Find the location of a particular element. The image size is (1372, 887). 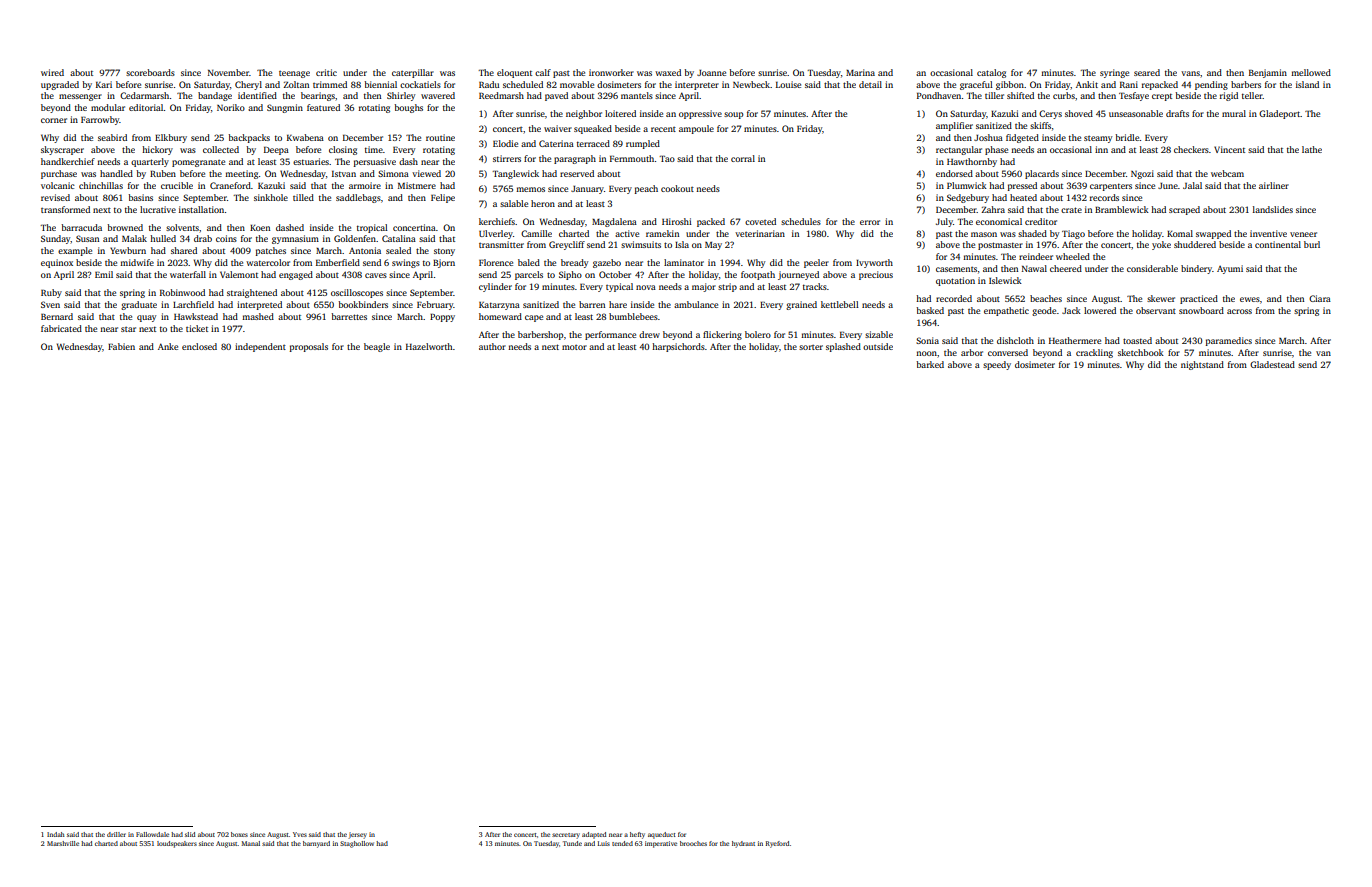

author is located at coordinates (492, 346).
